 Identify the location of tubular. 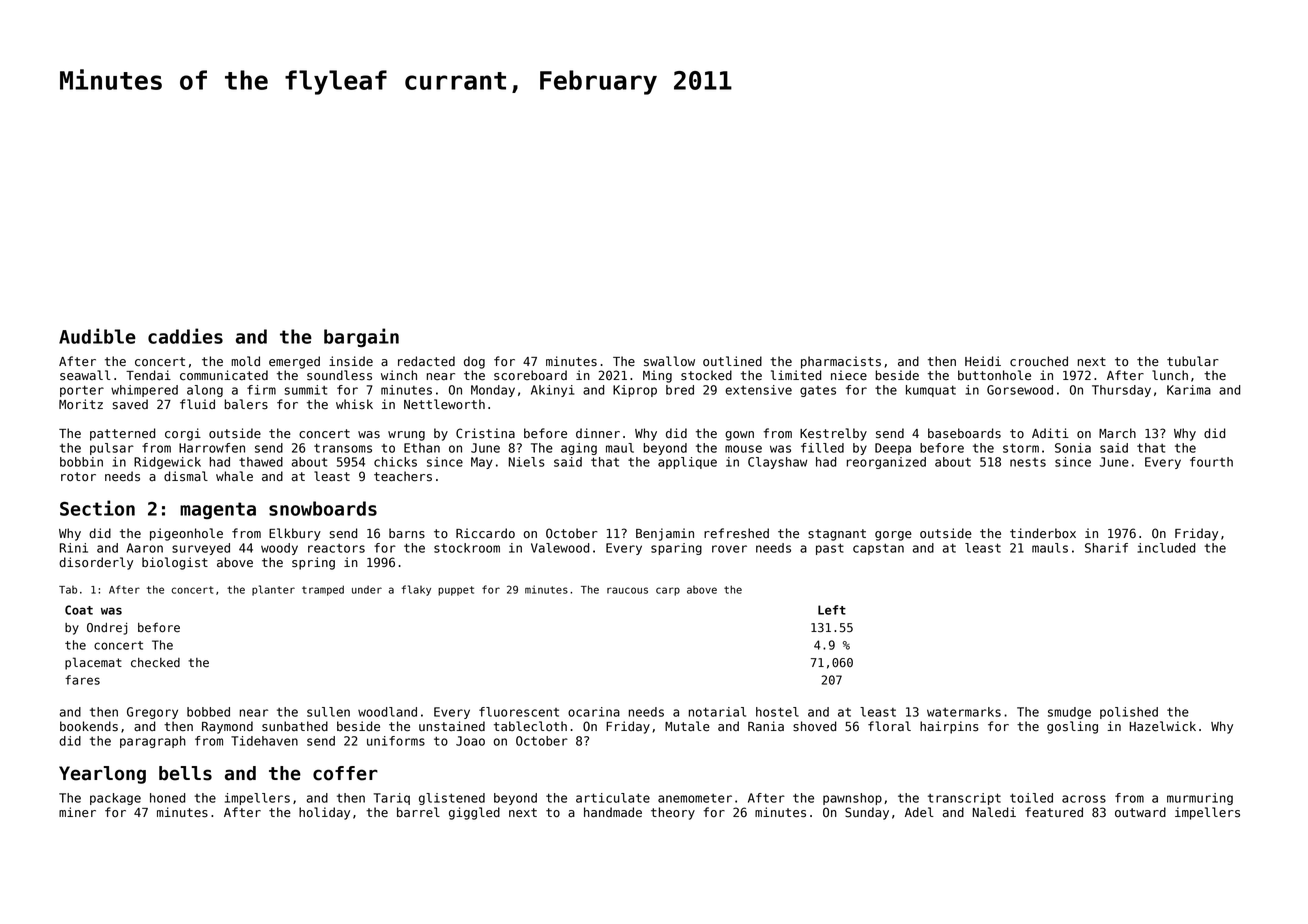
(1193, 361).
